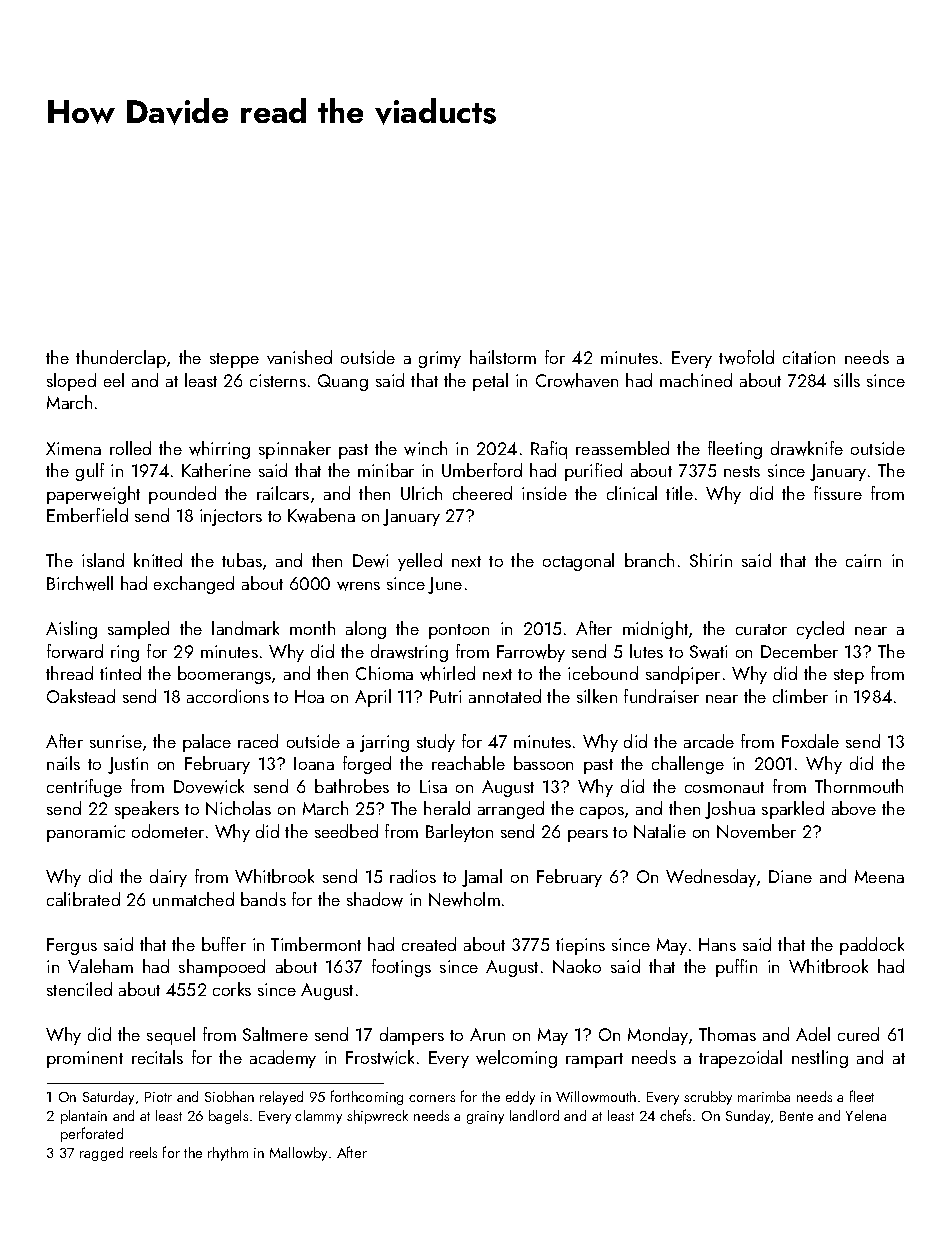  Describe the element at coordinates (711, 560) in the page. I see `Shirin` at that location.
